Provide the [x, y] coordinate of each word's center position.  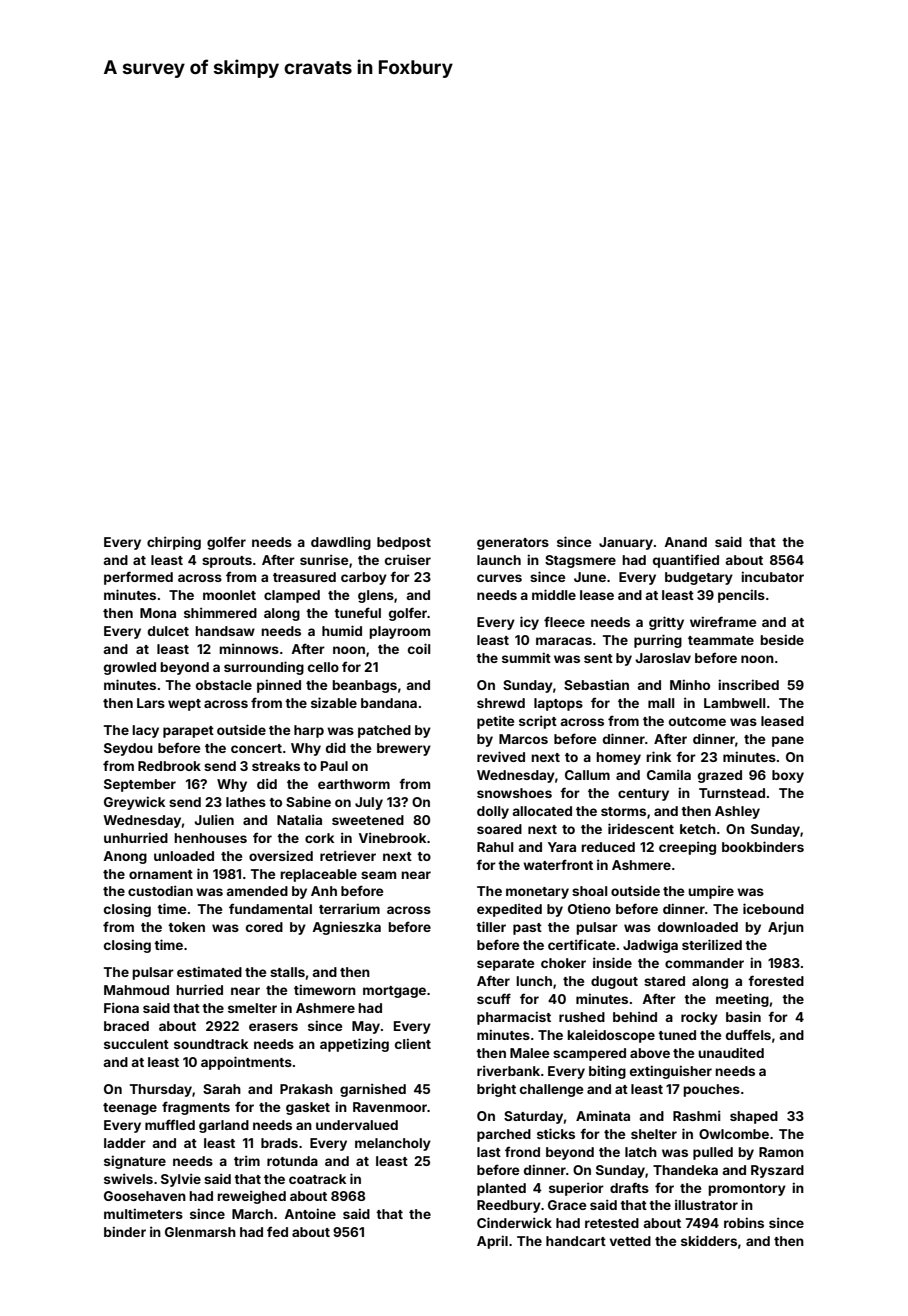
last [489, 1152]
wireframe [723, 621]
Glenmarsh [200, 1232]
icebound [773, 908]
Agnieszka [346, 928]
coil [419, 648]
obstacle [224, 685]
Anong [125, 857]
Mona [158, 613]
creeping [687, 848]
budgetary [699, 578]
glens [376, 596]
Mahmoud [136, 990]
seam [378, 875]
